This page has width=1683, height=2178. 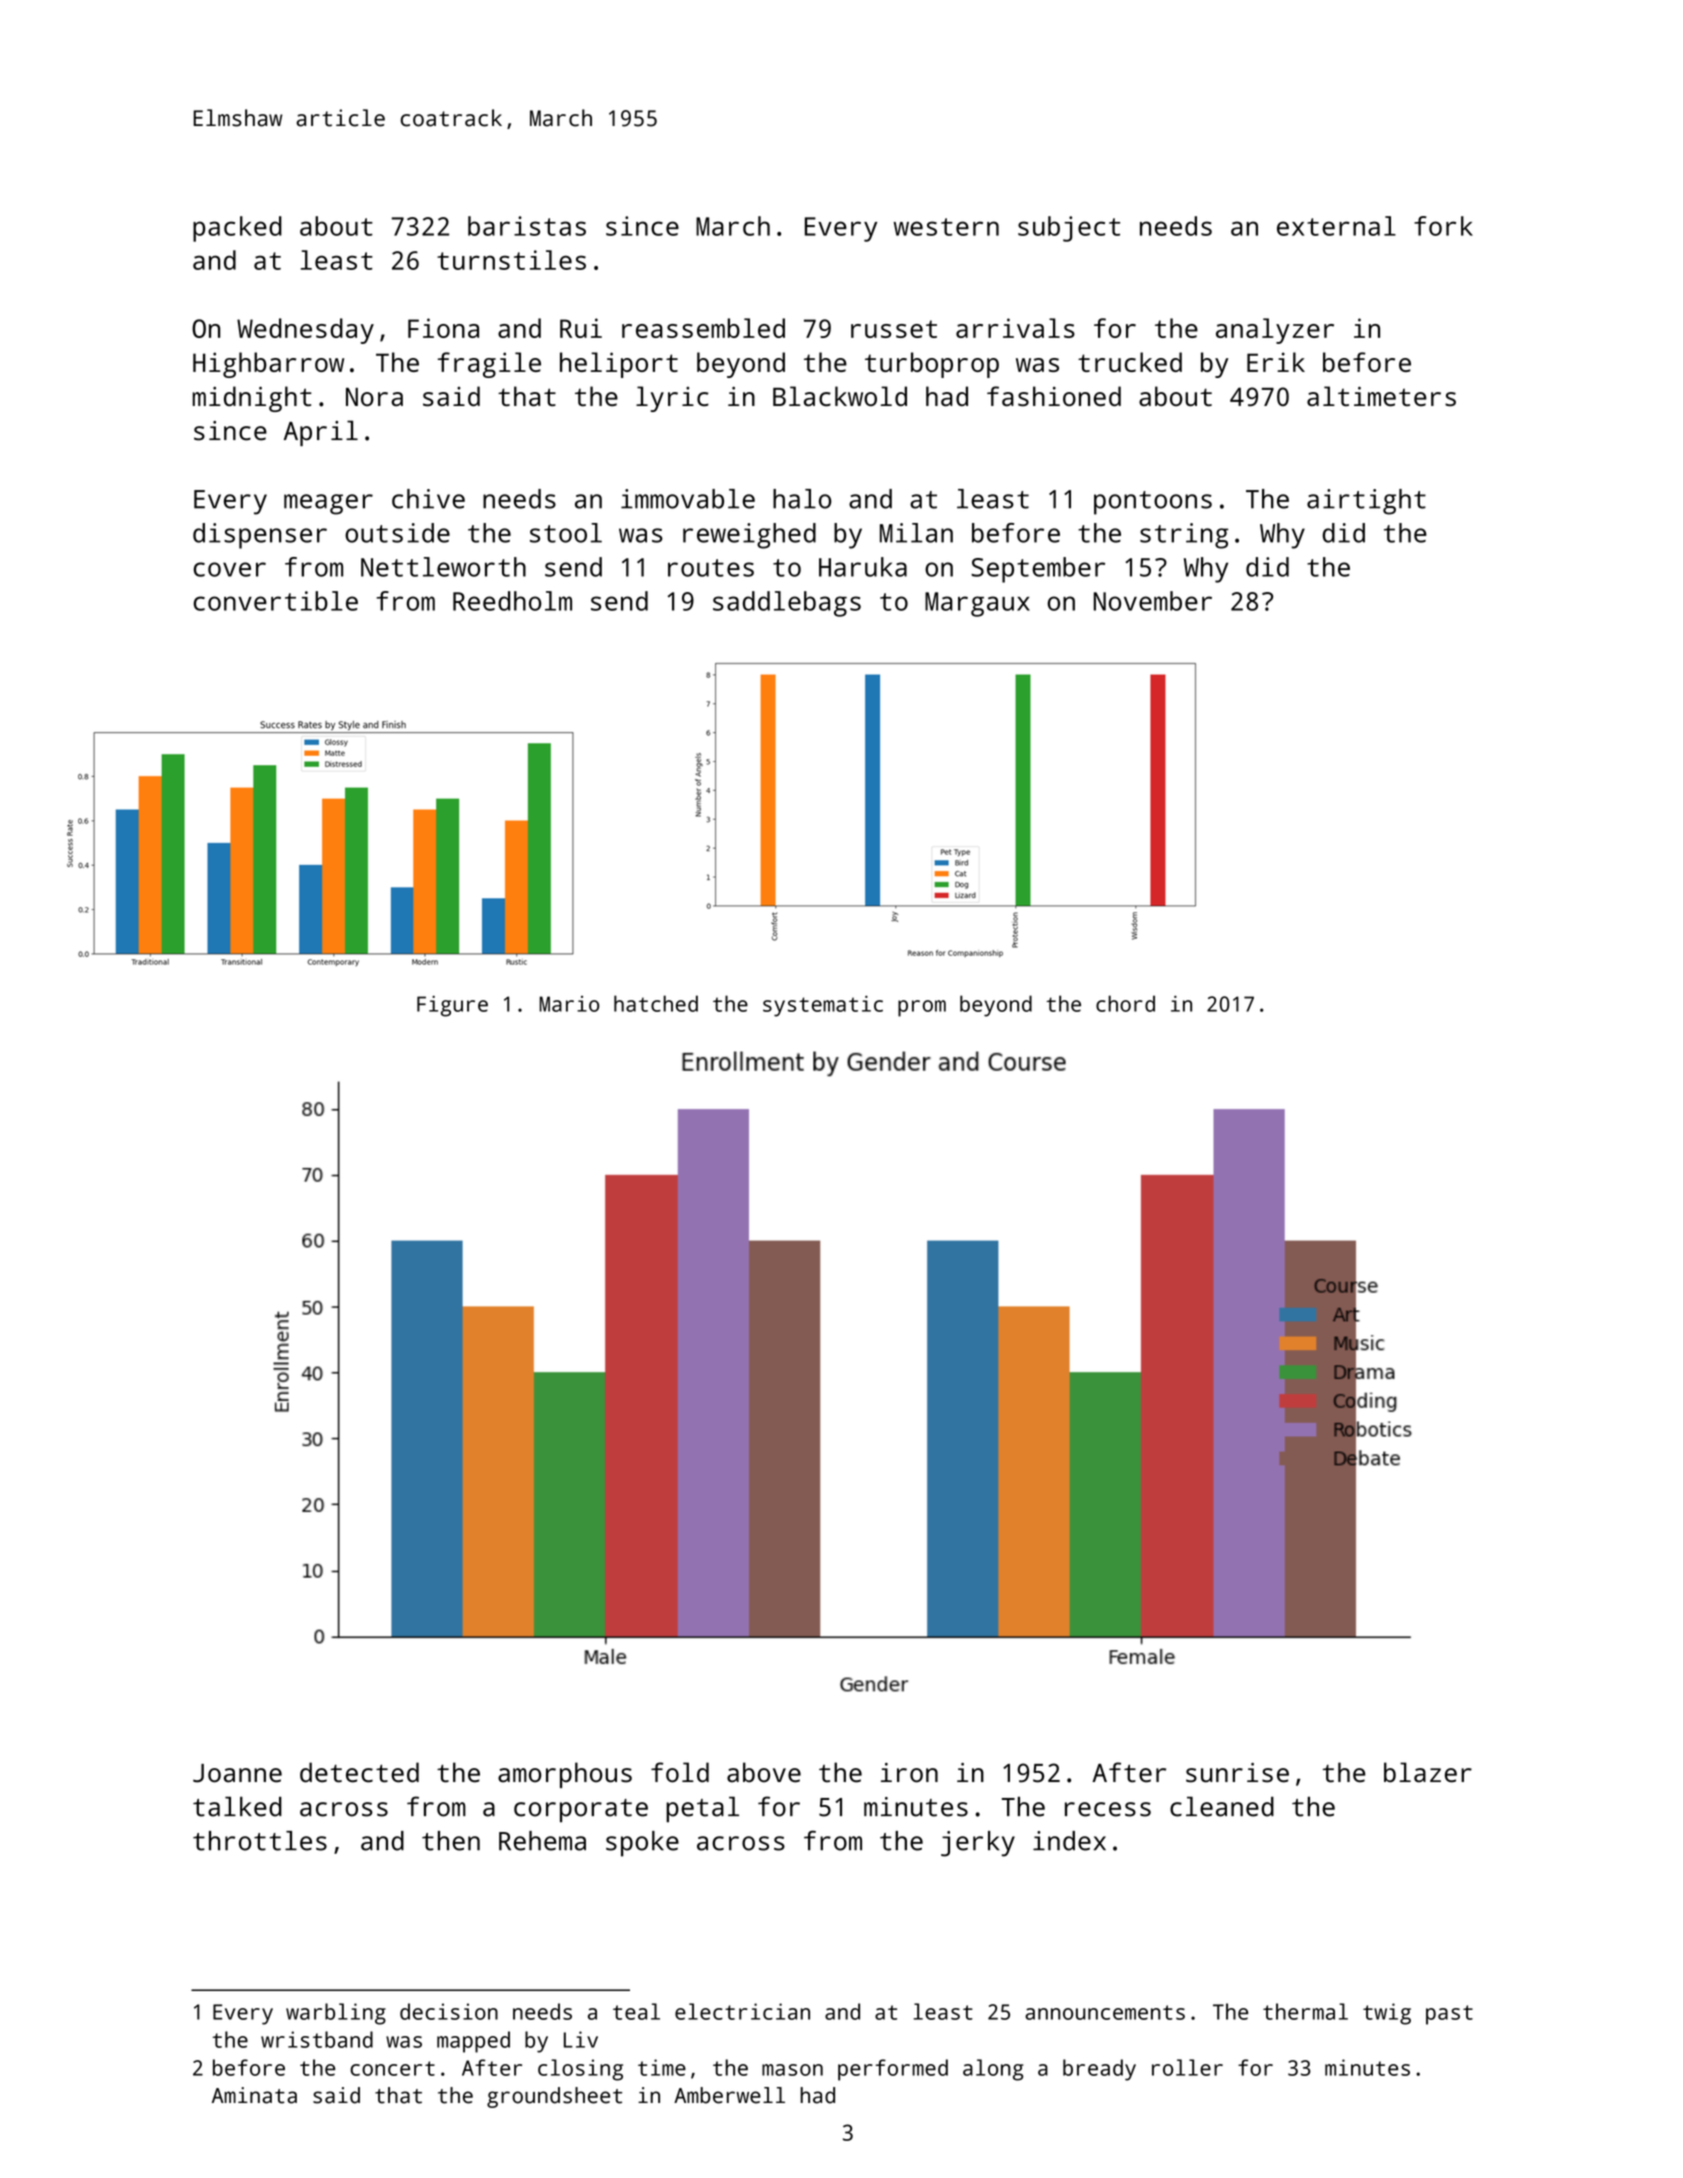 I want to click on fashioned, so click(x=1054, y=396).
